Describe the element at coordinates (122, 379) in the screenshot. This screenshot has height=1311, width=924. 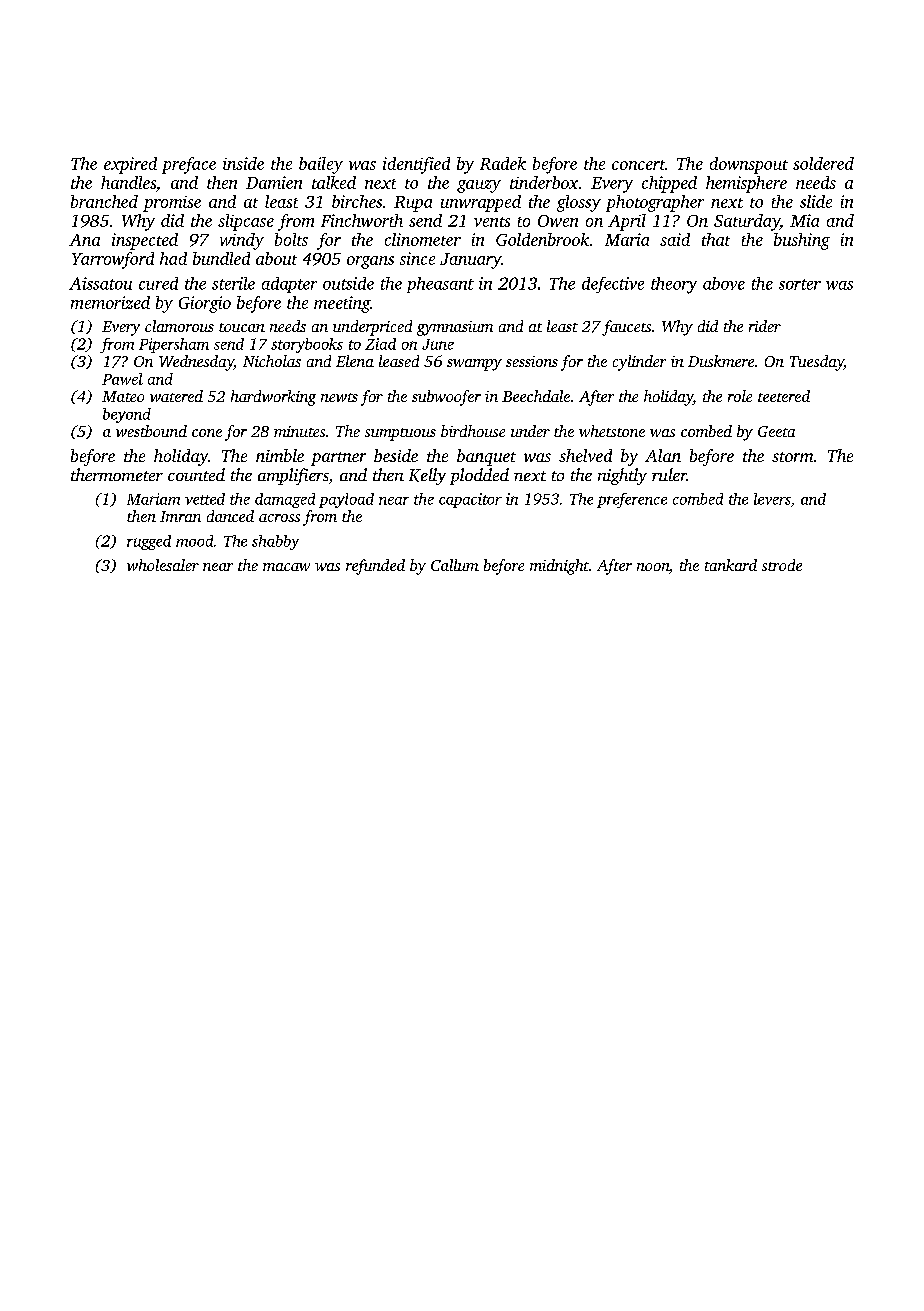
I see `Pawel` at that location.
